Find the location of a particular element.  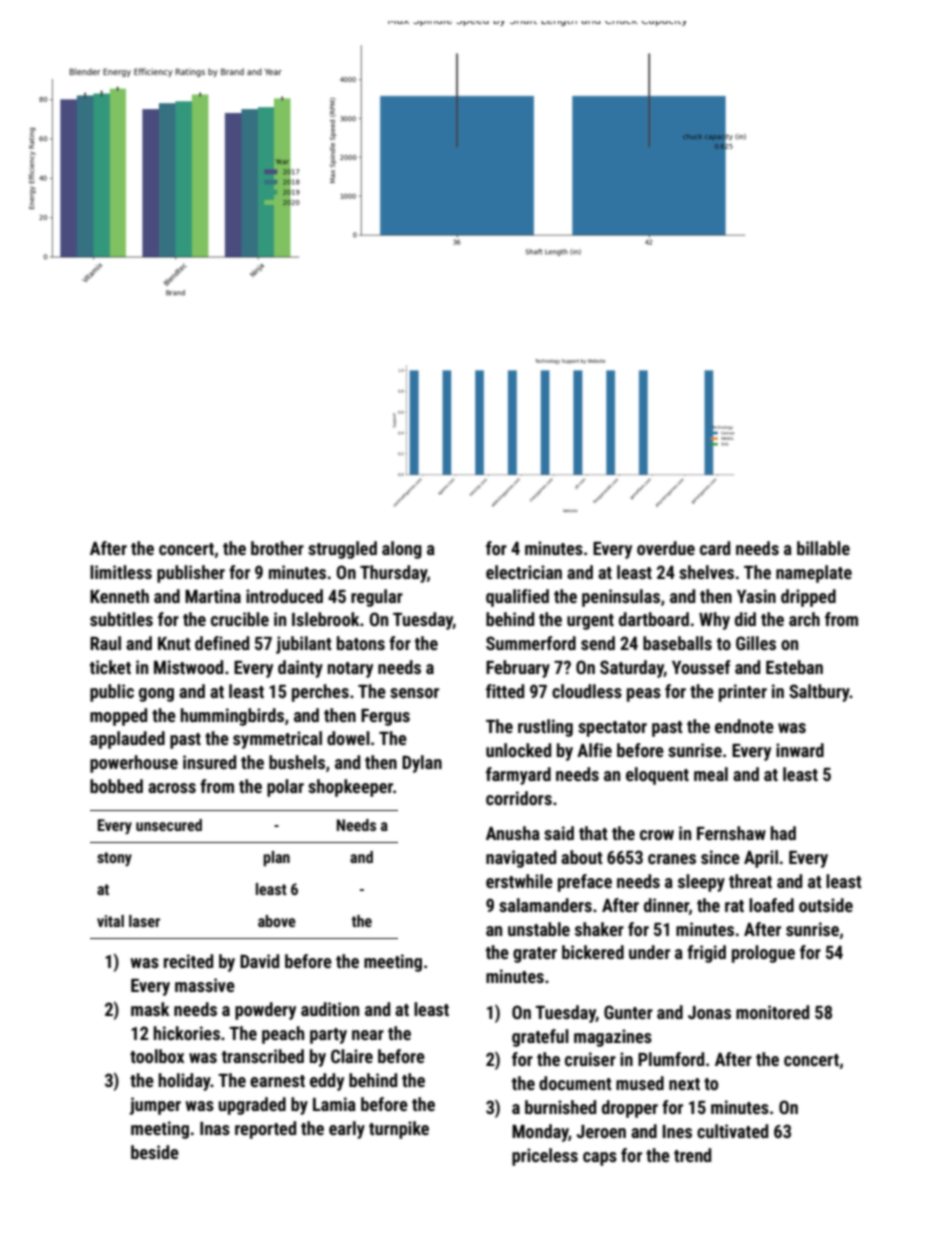

jumper is located at coordinates (155, 1106).
